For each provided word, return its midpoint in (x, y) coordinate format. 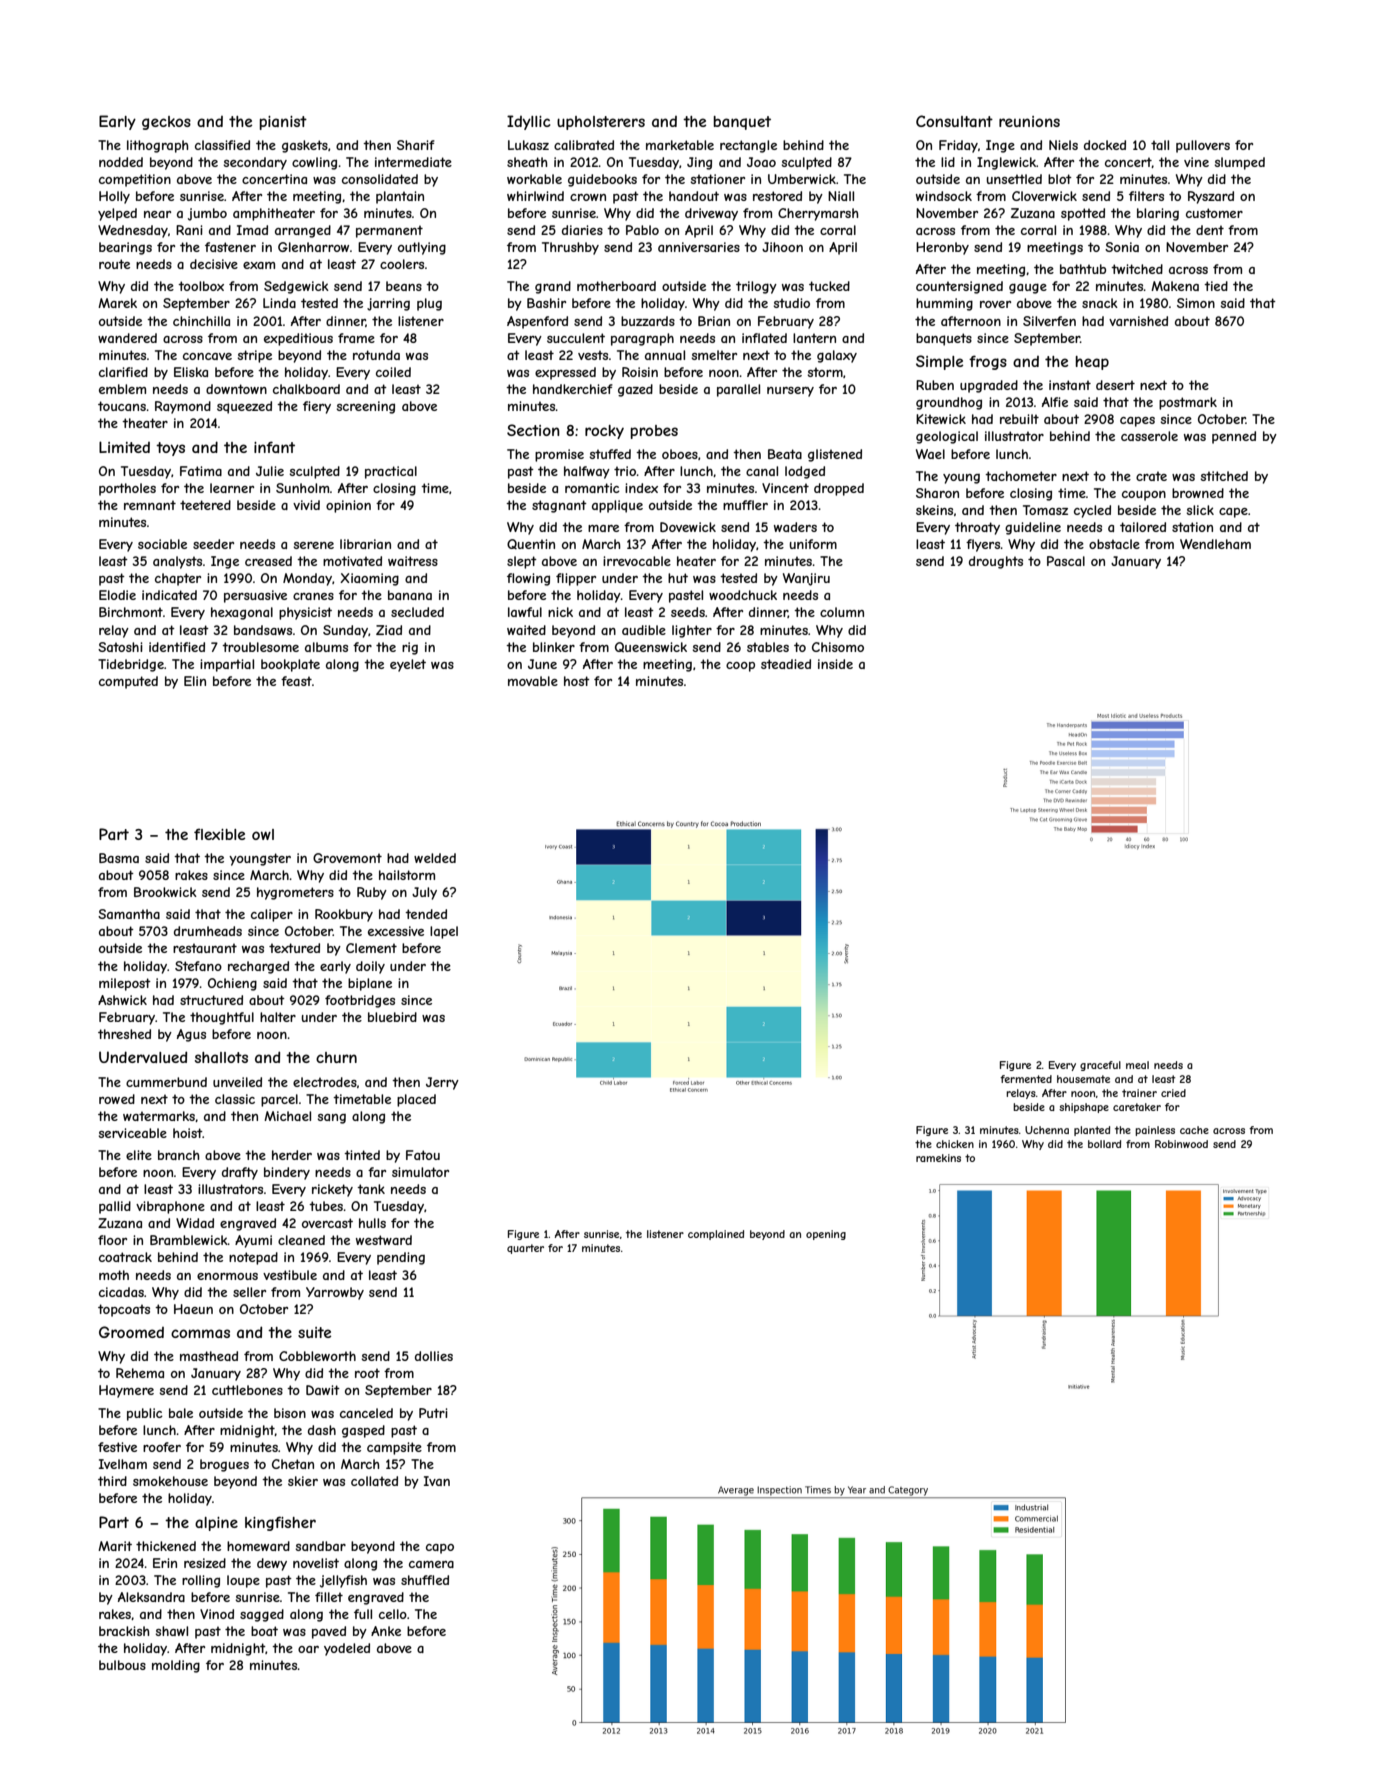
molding (176, 1666)
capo (440, 1549)
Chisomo (838, 647)
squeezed (244, 407)
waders (795, 527)
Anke (386, 1631)
